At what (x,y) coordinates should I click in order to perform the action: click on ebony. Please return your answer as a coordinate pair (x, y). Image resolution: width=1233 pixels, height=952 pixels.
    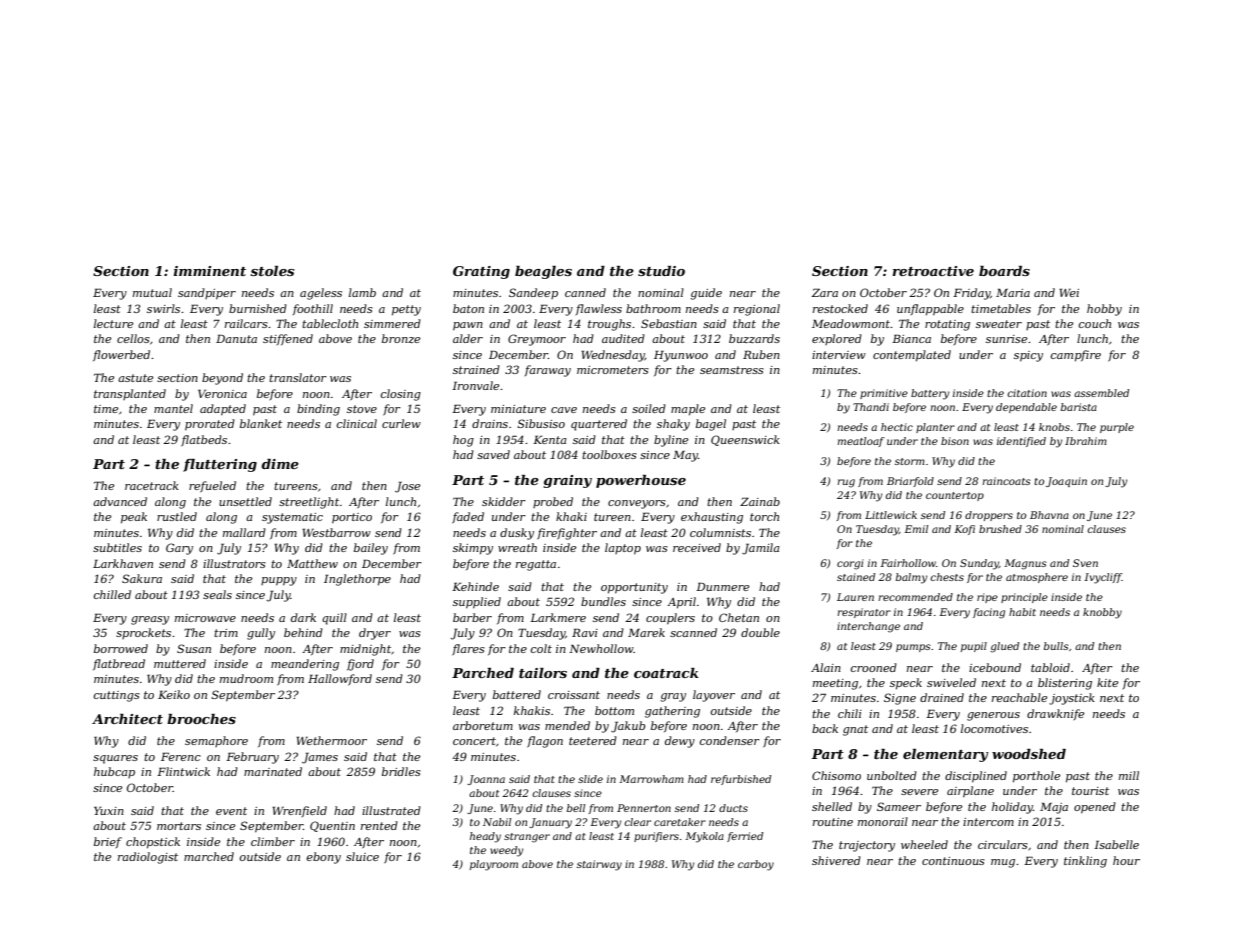
    Looking at the image, I should click on (324, 858).
